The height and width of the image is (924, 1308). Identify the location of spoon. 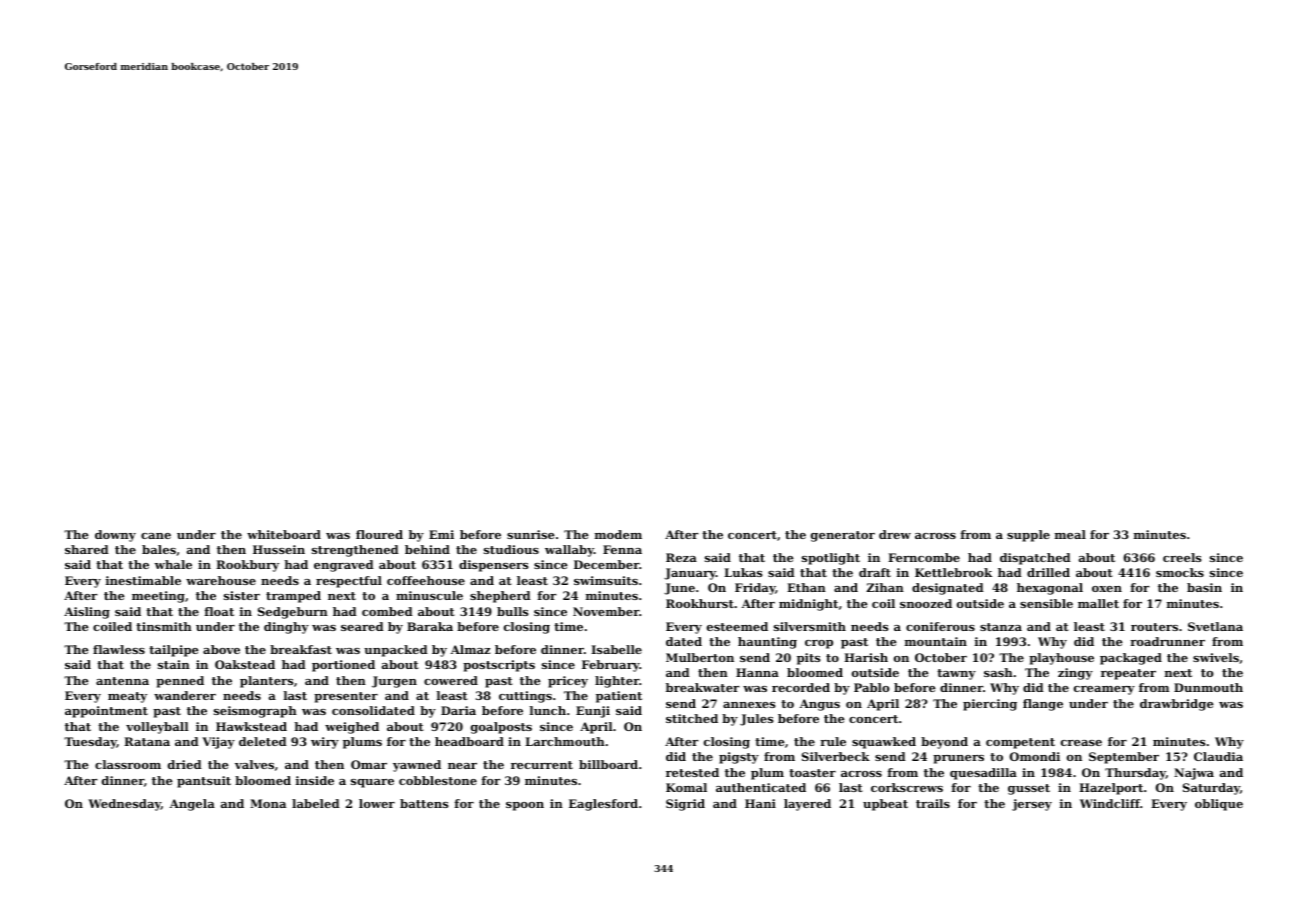
(525, 806).
